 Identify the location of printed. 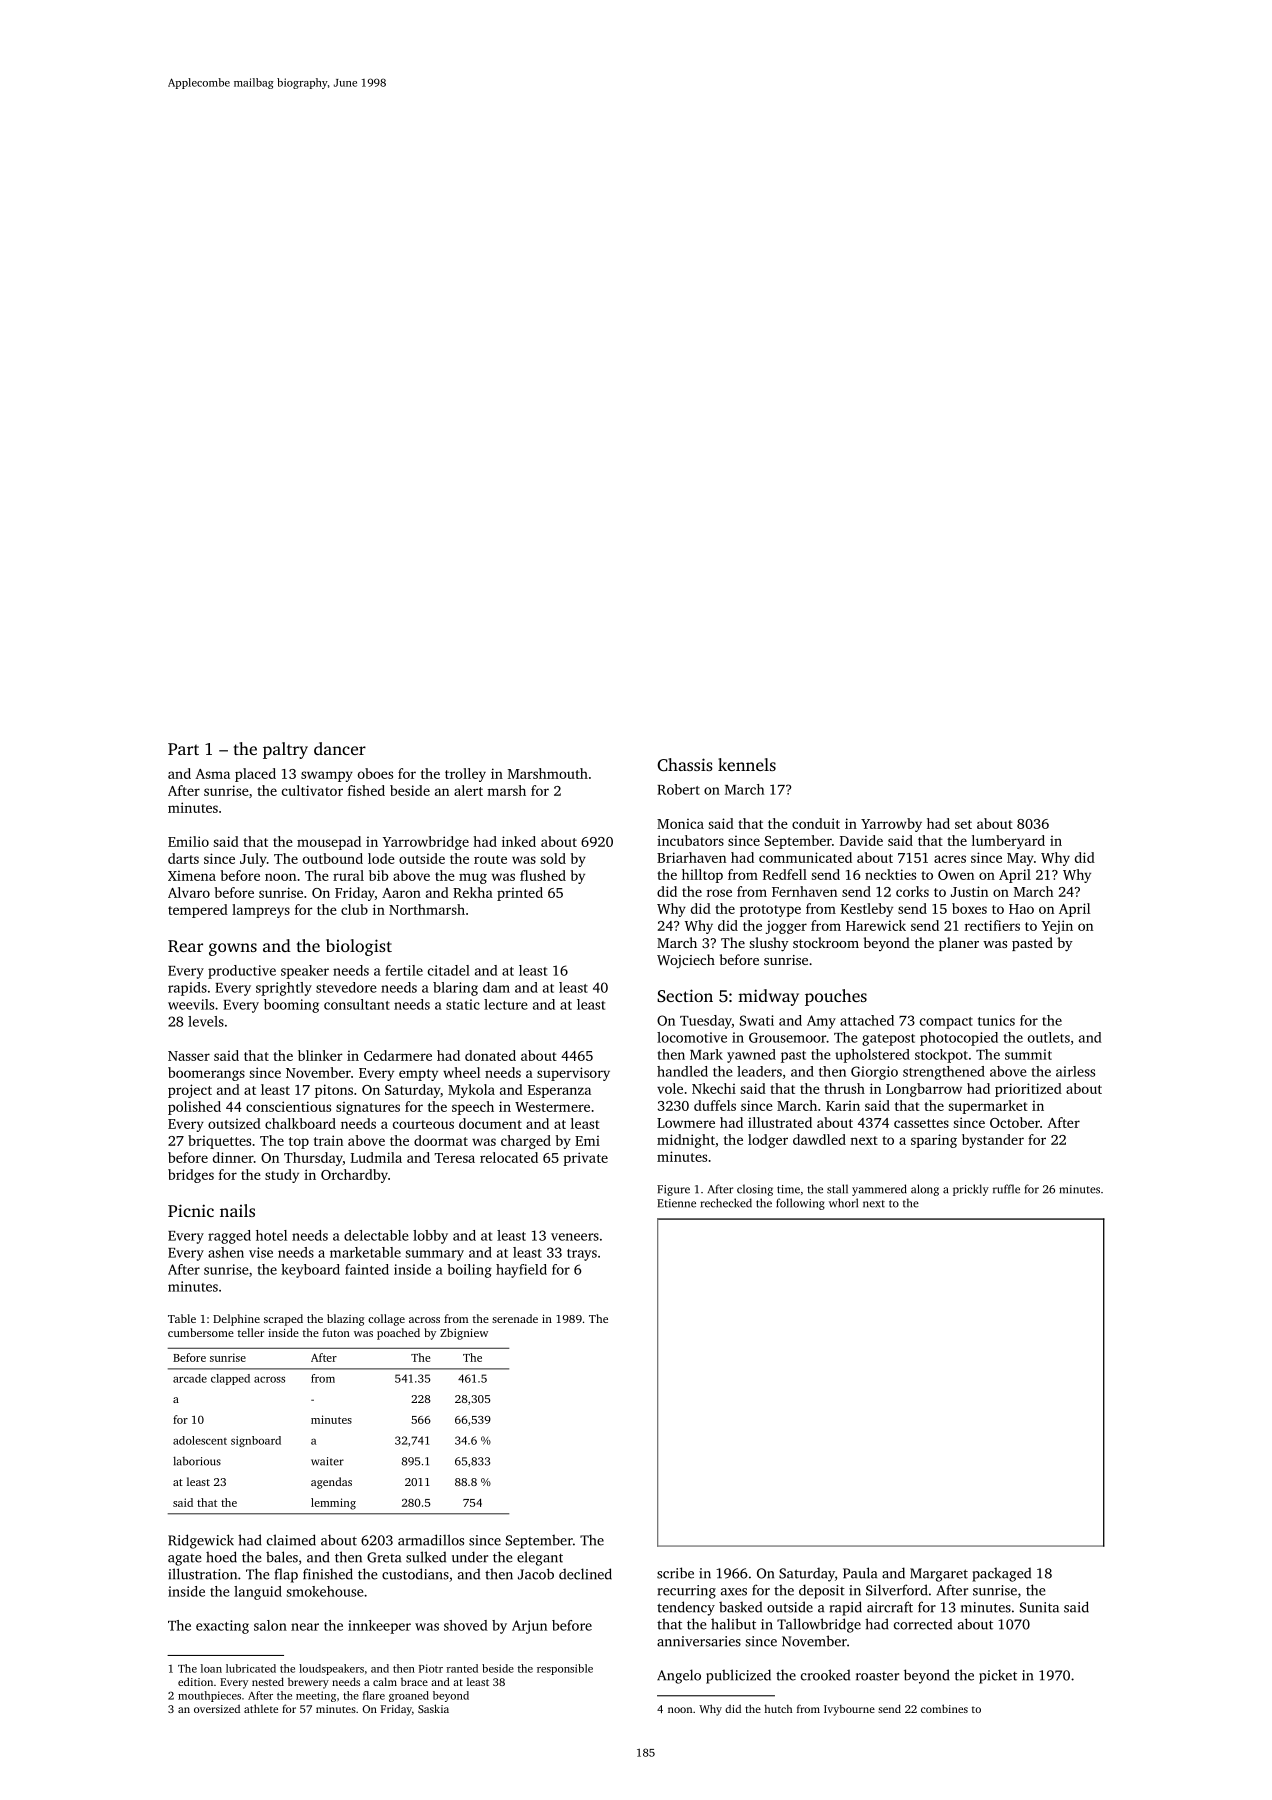
(520, 894).
